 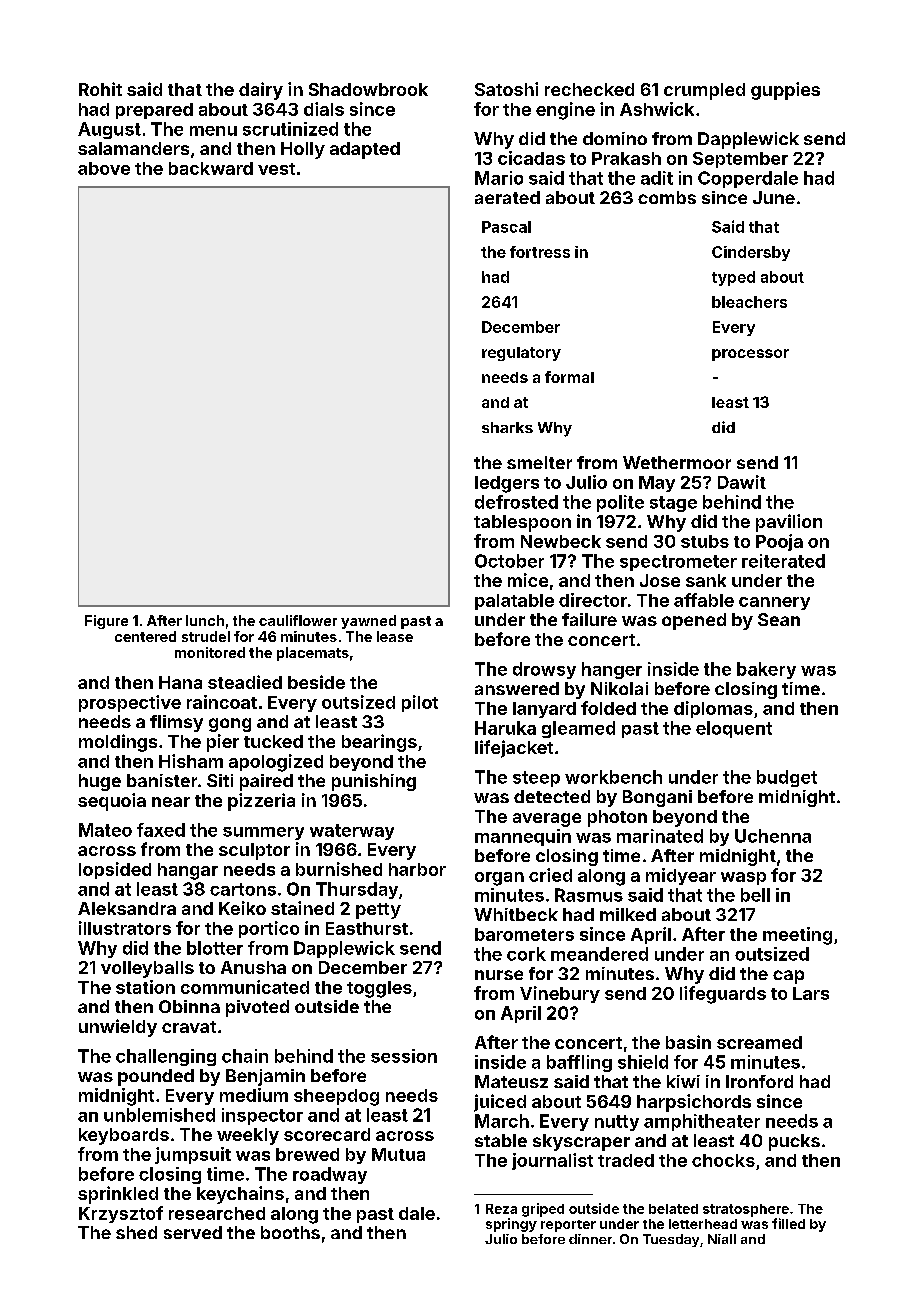 I want to click on ledgers, so click(x=507, y=484).
